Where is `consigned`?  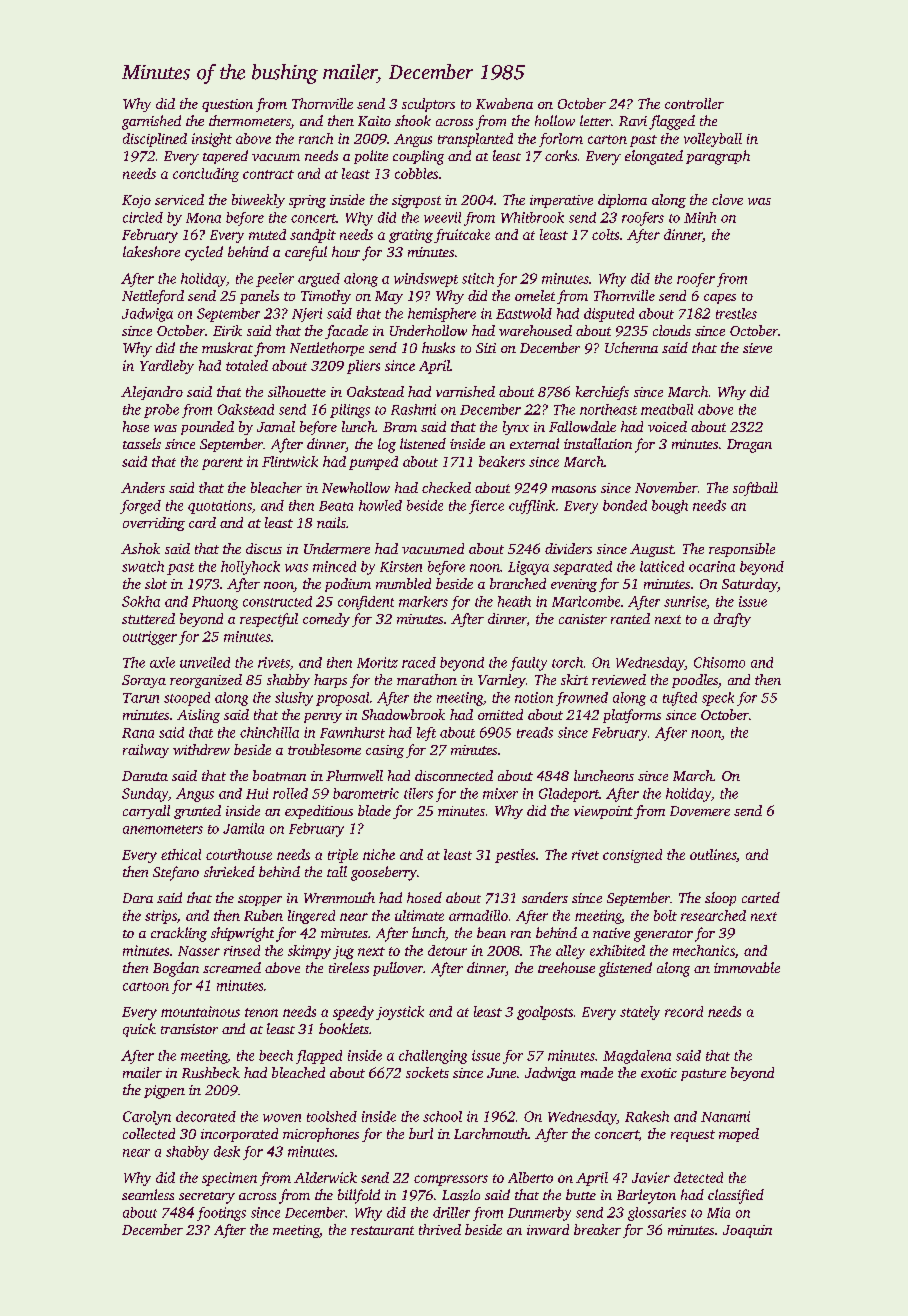
consigned is located at coordinates (632, 856).
